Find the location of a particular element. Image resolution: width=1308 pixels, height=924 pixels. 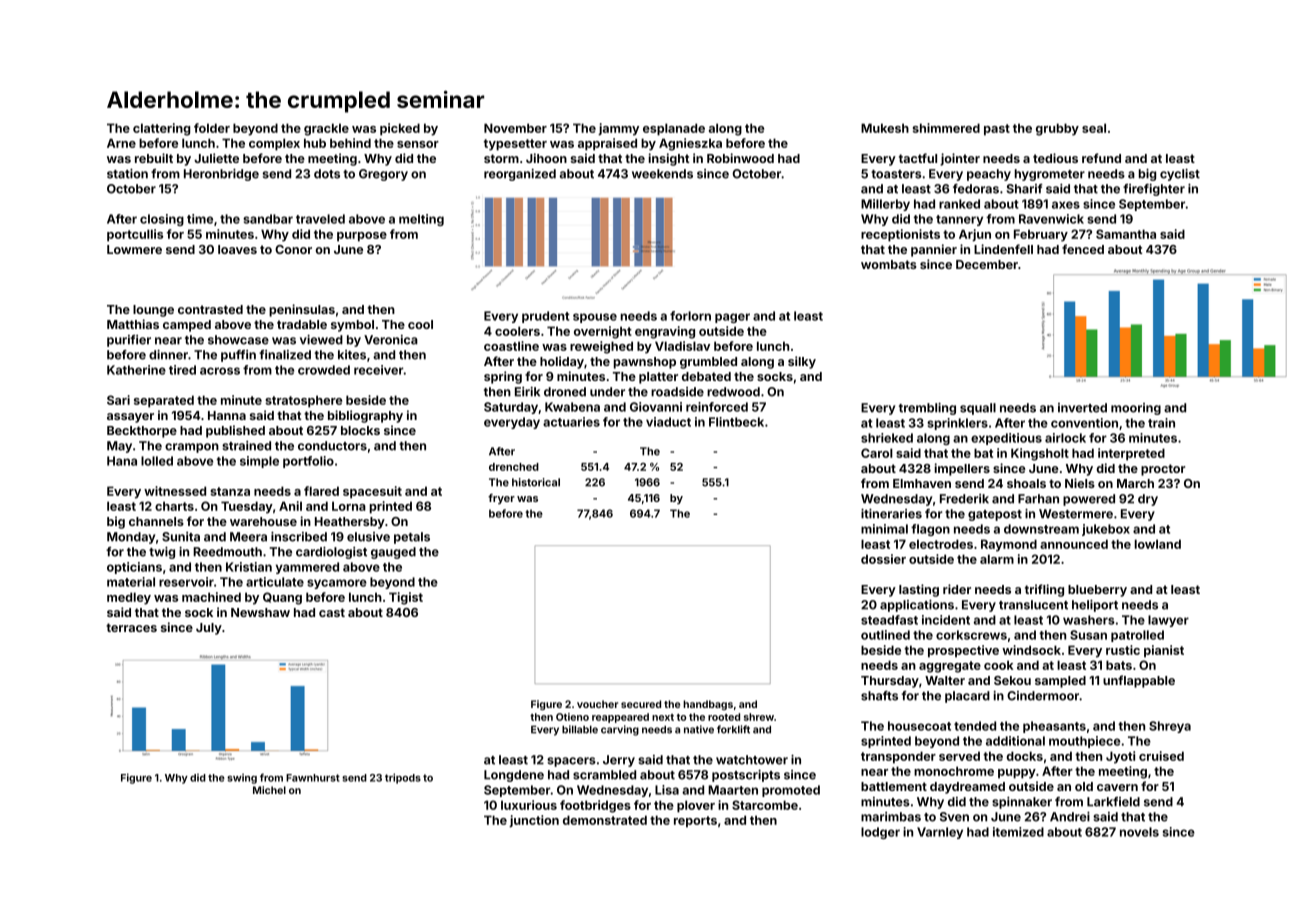

grubby is located at coordinates (1057, 129).
